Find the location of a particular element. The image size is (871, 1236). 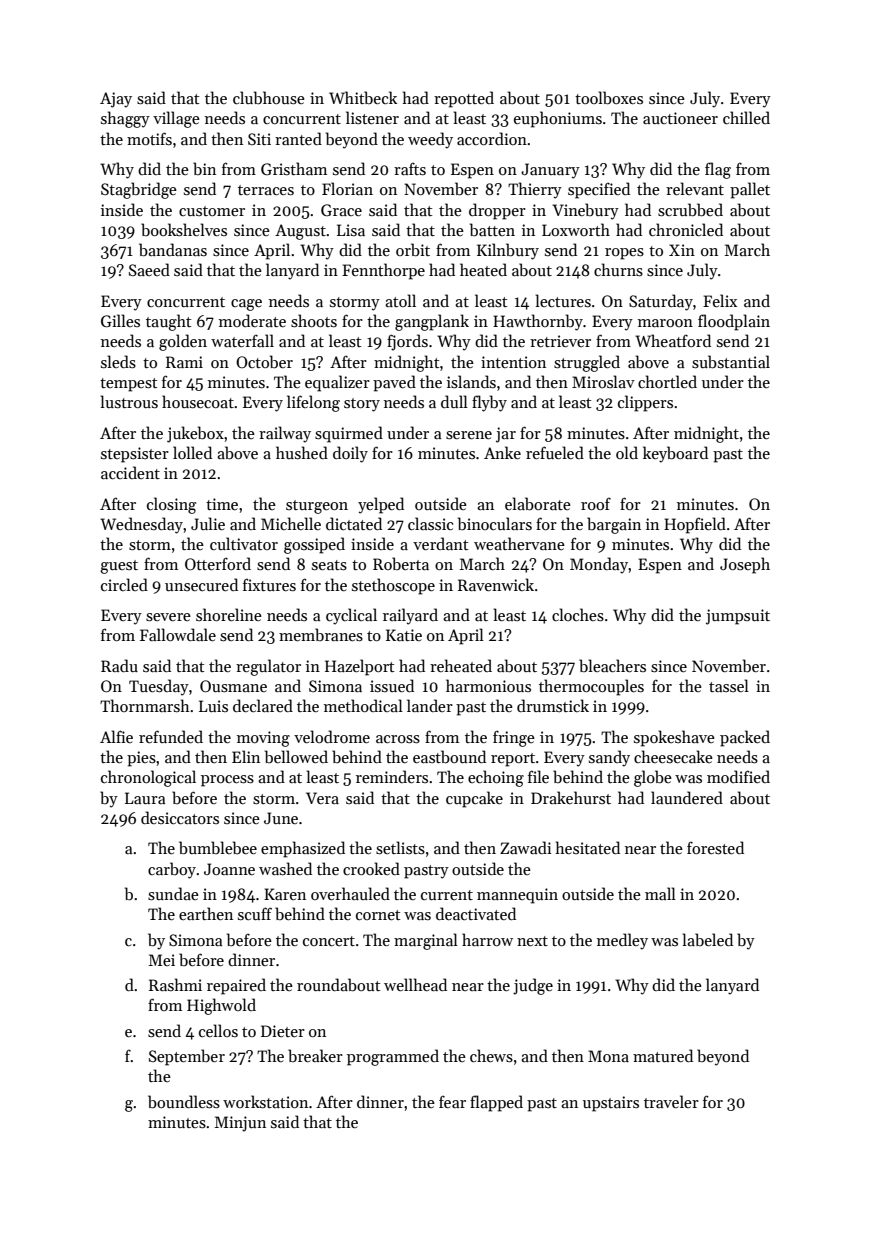

substantial is located at coordinates (731, 362).
